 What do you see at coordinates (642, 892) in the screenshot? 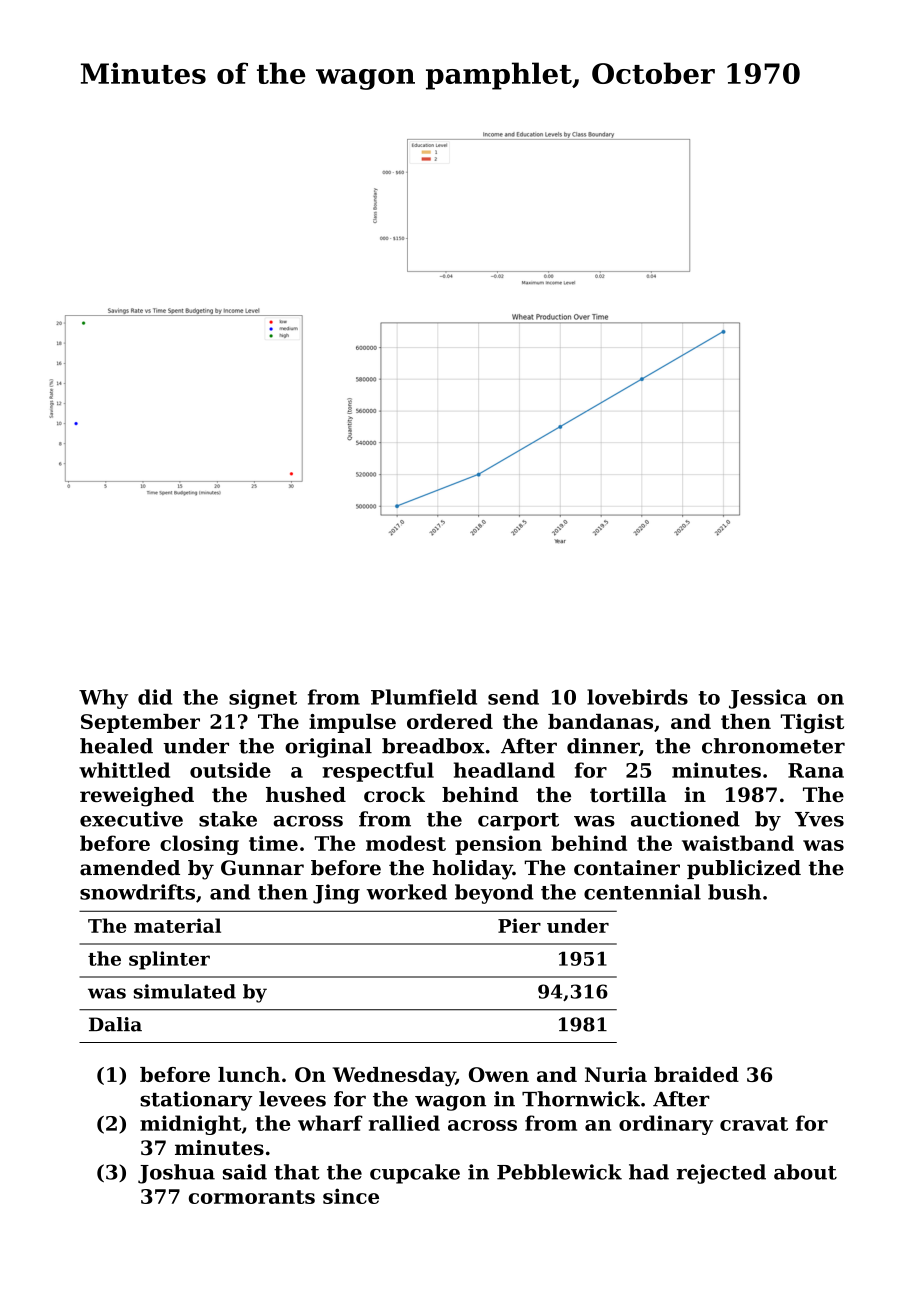
I see `centennial` at bounding box center [642, 892].
